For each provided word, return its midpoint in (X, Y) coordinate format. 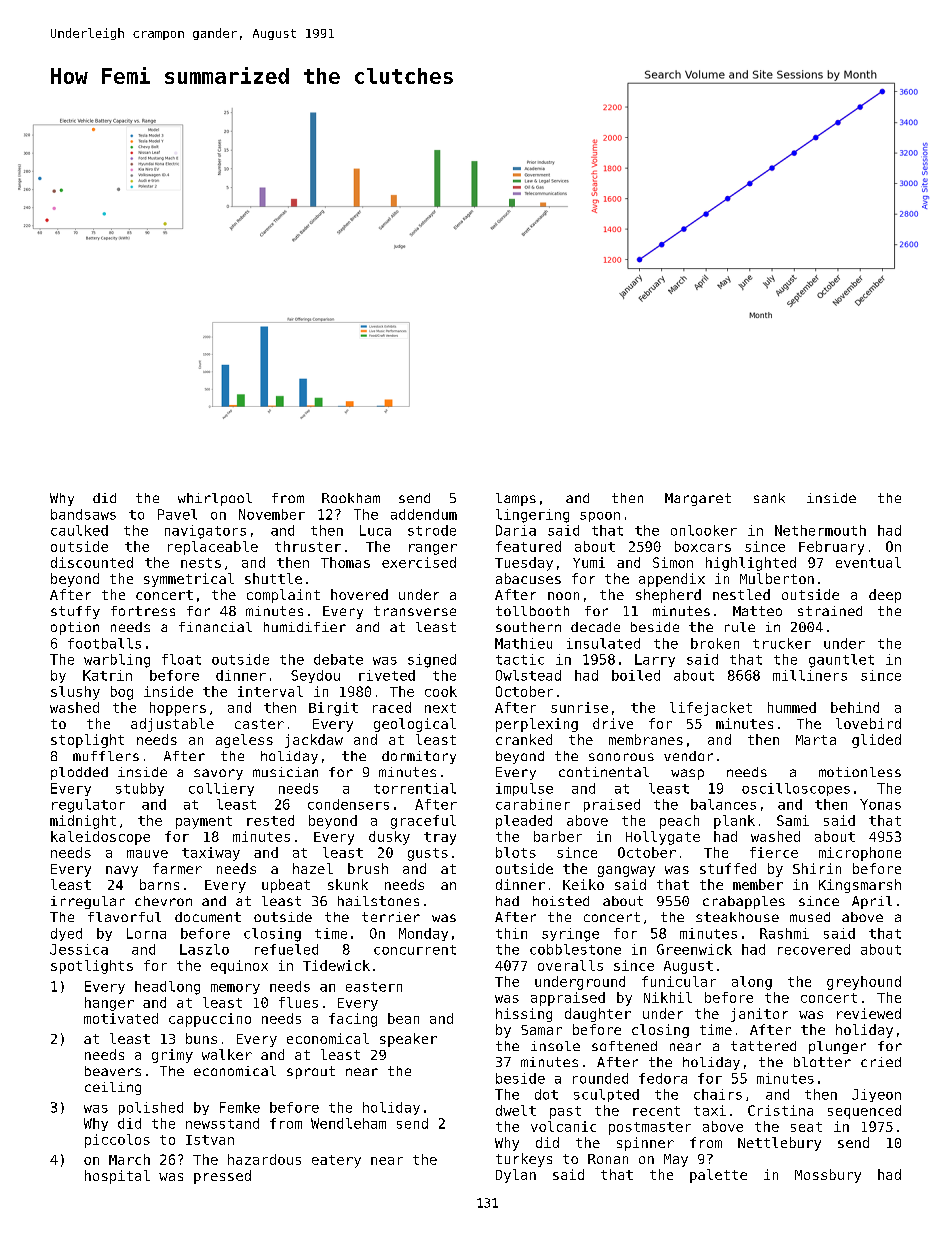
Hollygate (663, 838)
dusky (389, 838)
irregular (88, 902)
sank (769, 498)
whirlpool (215, 499)
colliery (221, 789)
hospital (117, 1177)
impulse (524, 789)
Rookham (351, 498)
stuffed (728, 868)
